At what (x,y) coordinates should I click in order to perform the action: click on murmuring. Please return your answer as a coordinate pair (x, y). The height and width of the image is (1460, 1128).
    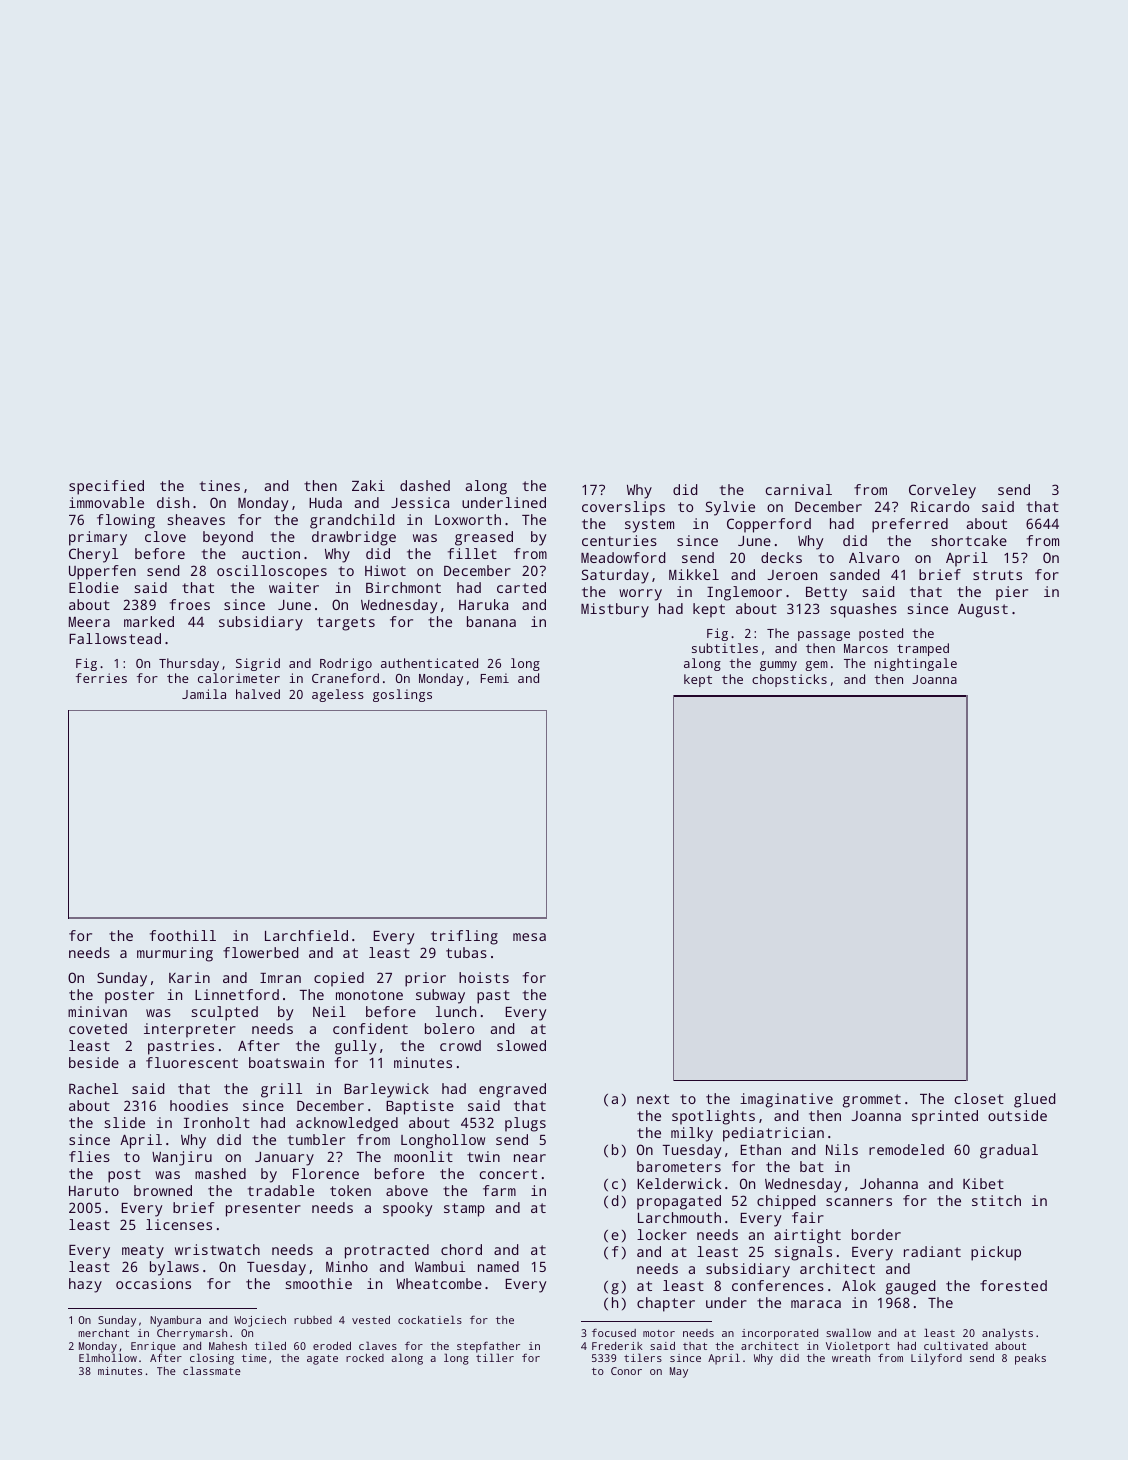
    Looking at the image, I should click on (175, 954).
